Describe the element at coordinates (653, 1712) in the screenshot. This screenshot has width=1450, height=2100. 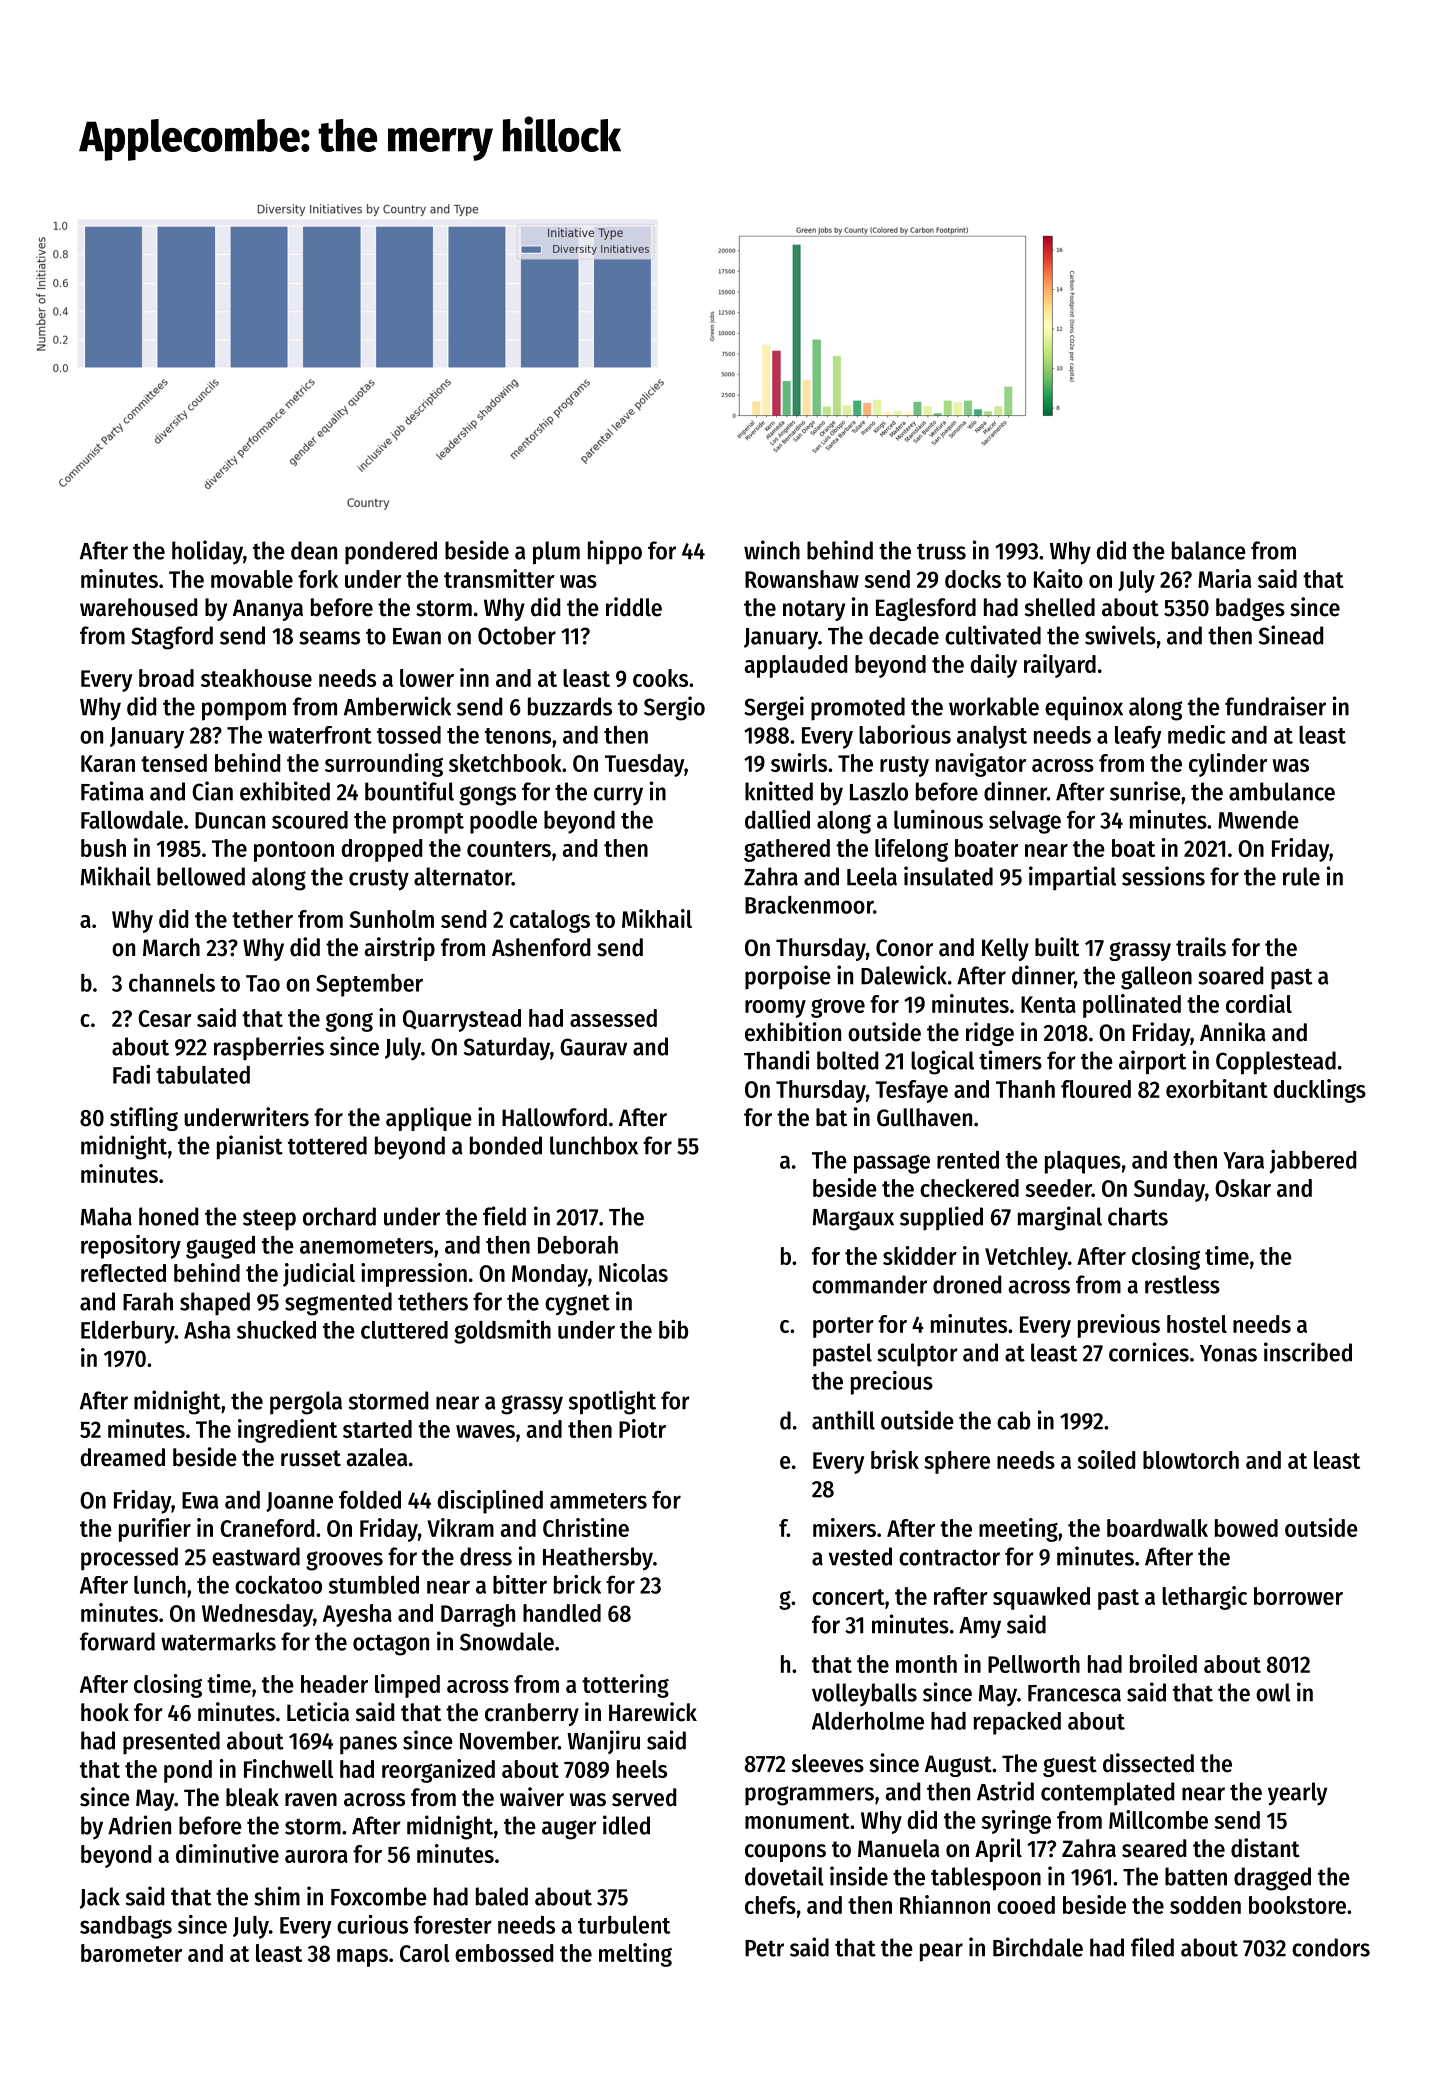
I see `Harewick` at that location.
